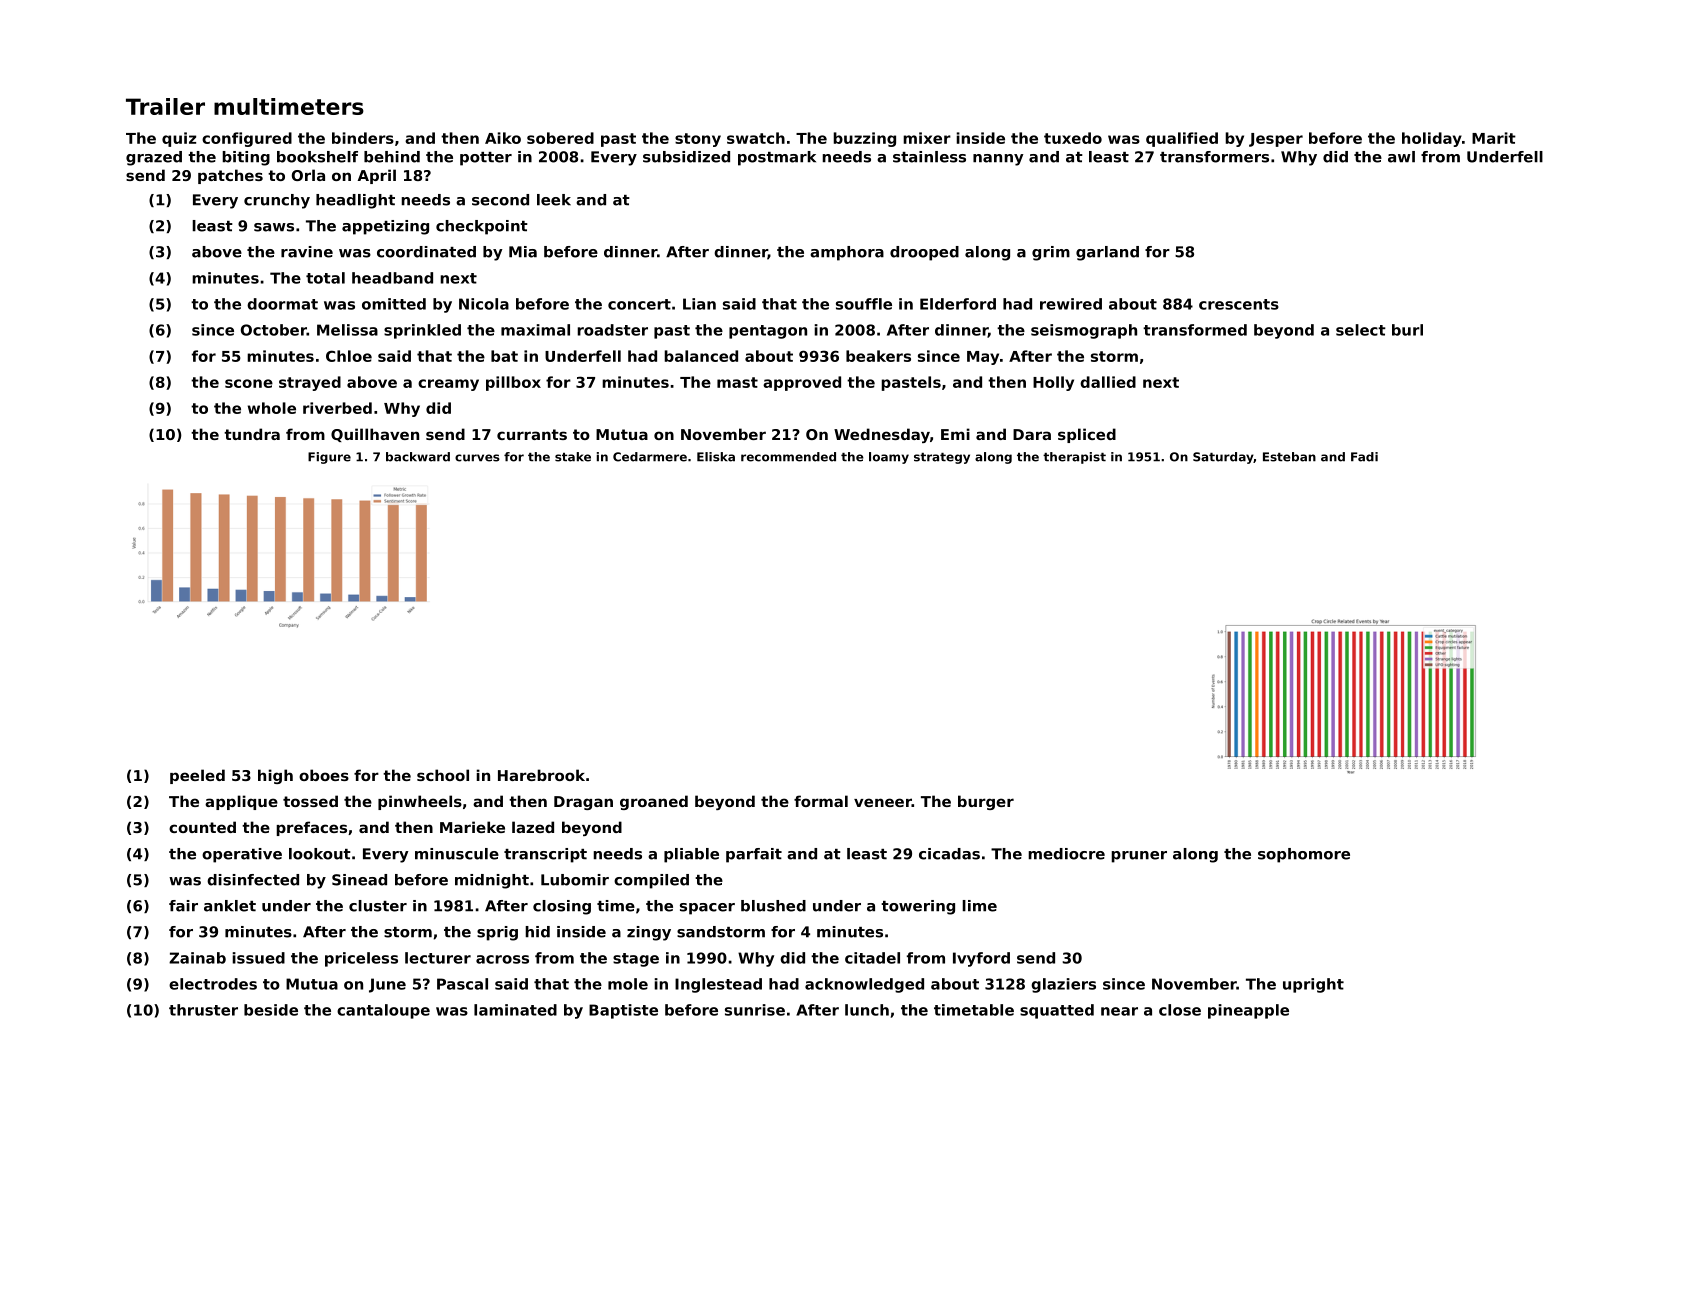 This screenshot has height=1303, width=1686. What do you see at coordinates (324, 775) in the screenshot?
I see `oboes` at bounding box center [324, 775].
